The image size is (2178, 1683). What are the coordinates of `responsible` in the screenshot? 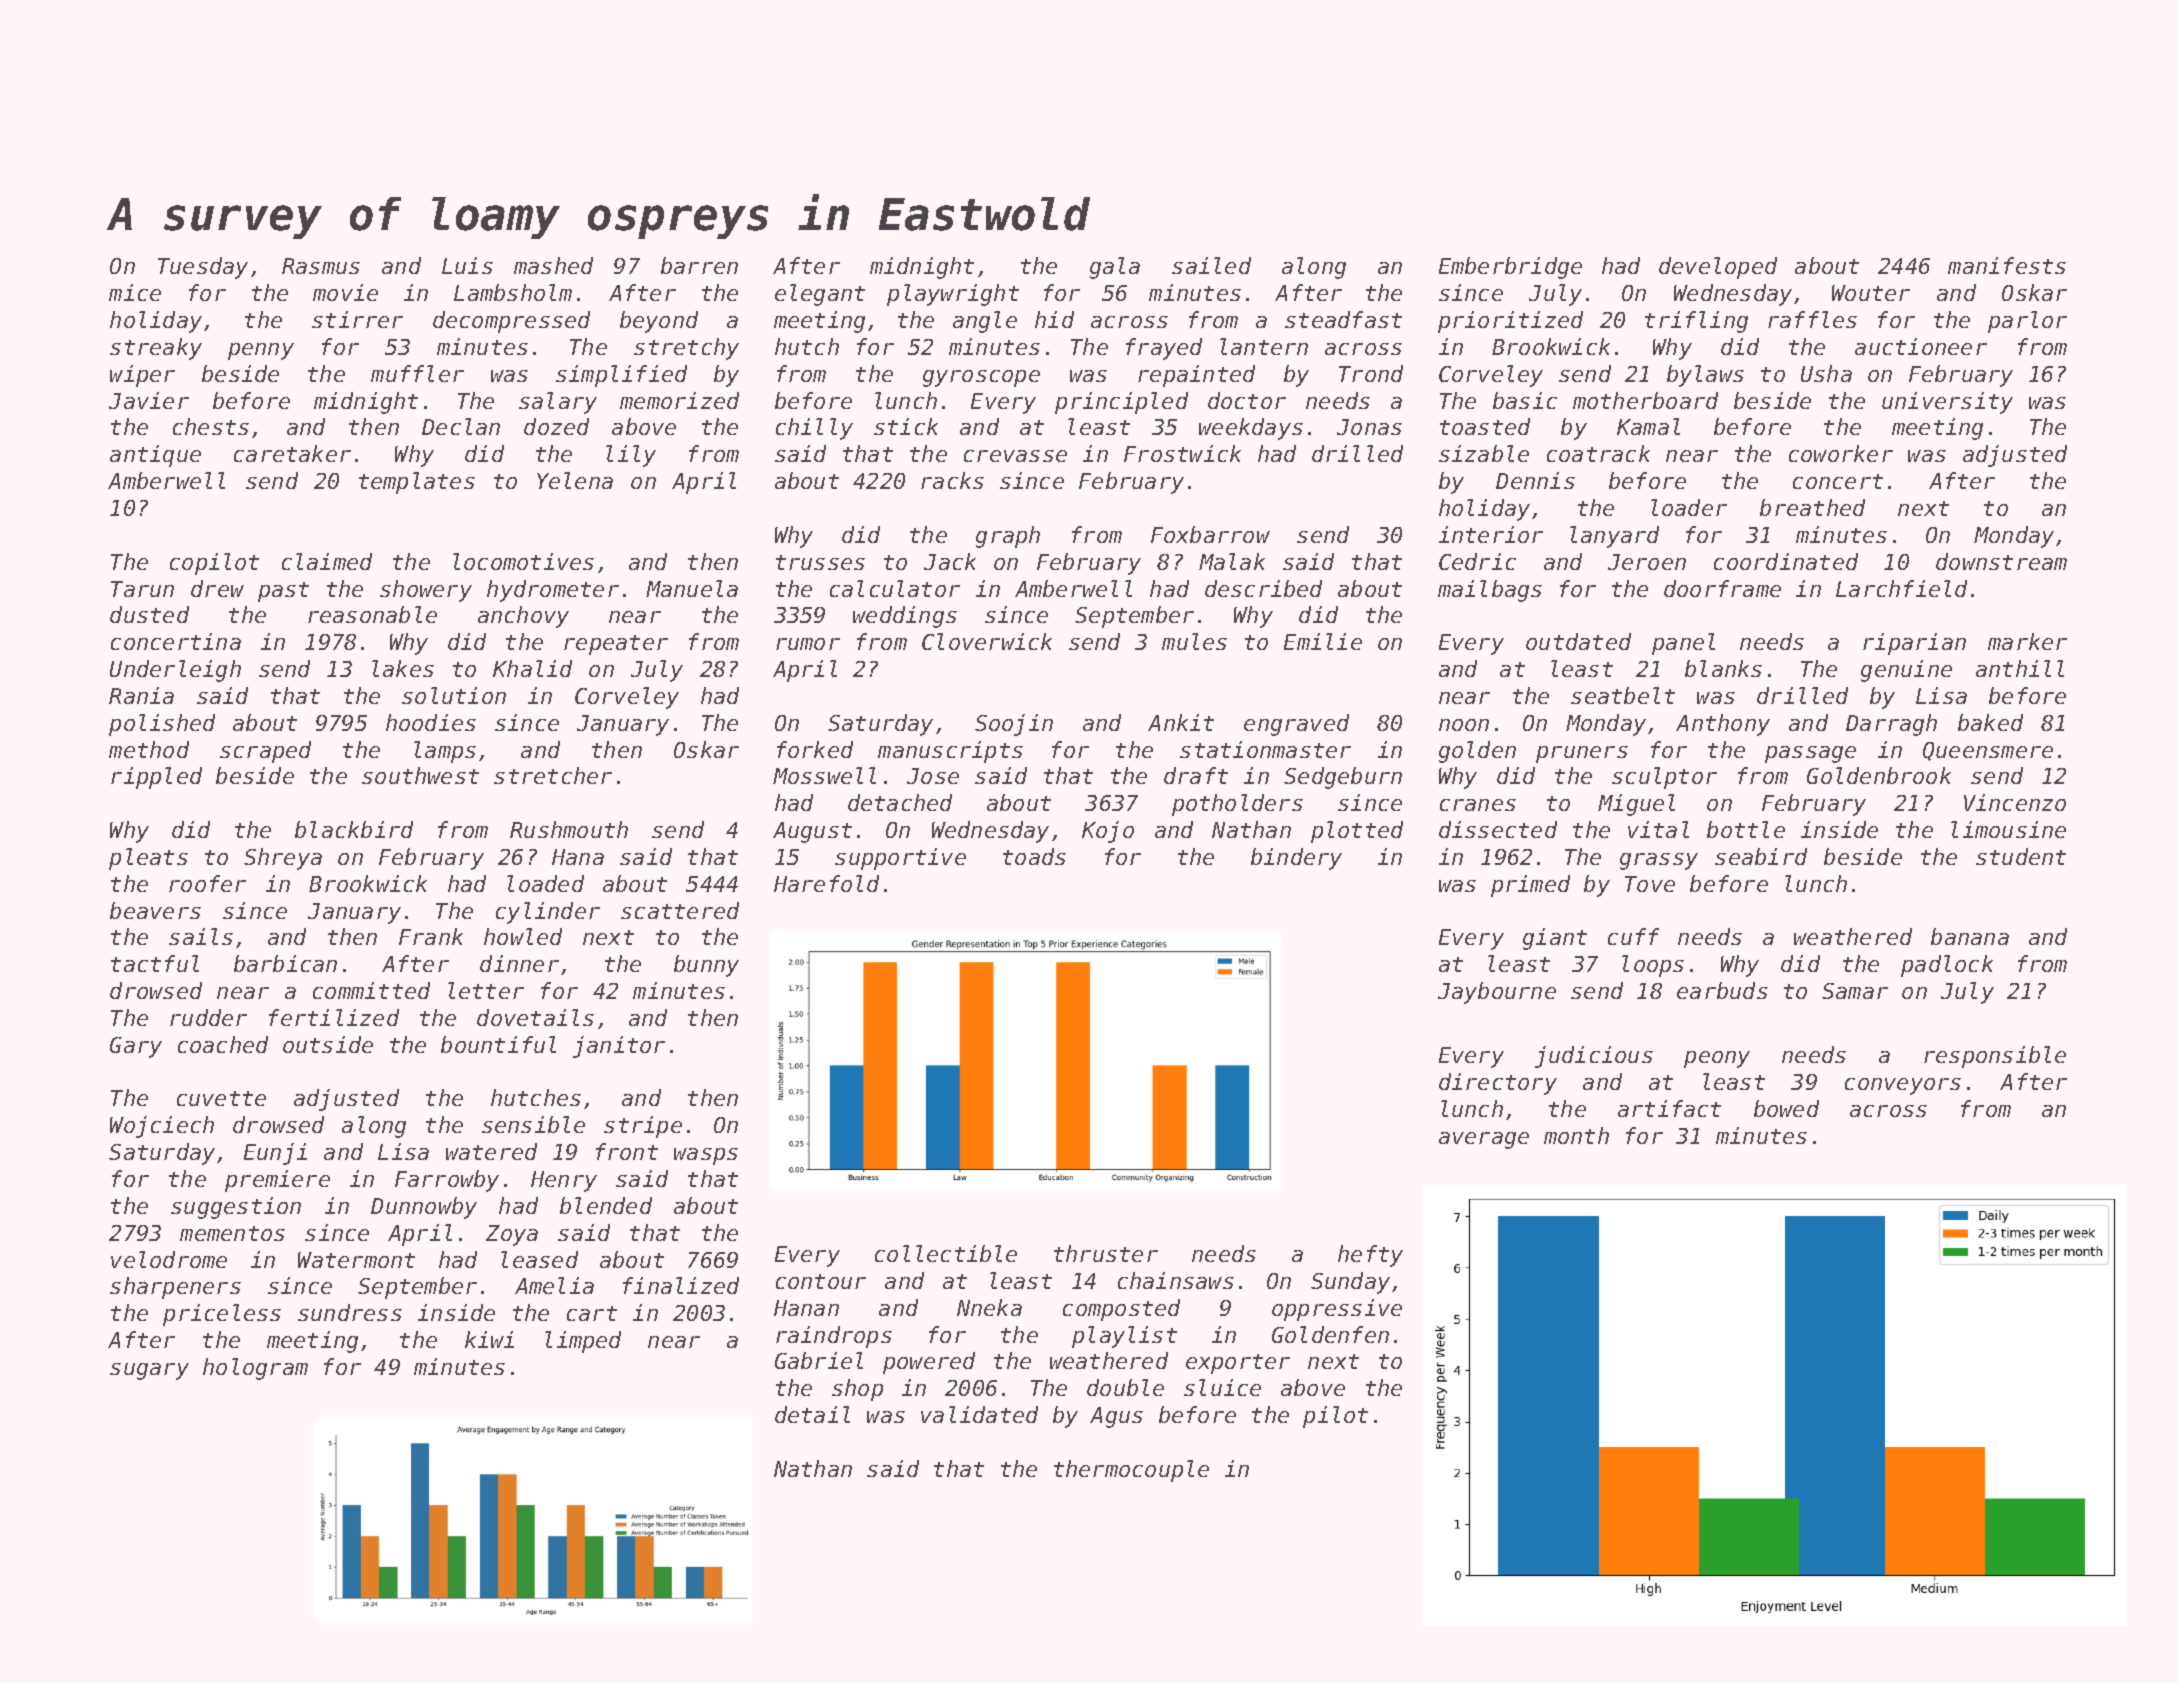 It's located at (1995, 1057).
